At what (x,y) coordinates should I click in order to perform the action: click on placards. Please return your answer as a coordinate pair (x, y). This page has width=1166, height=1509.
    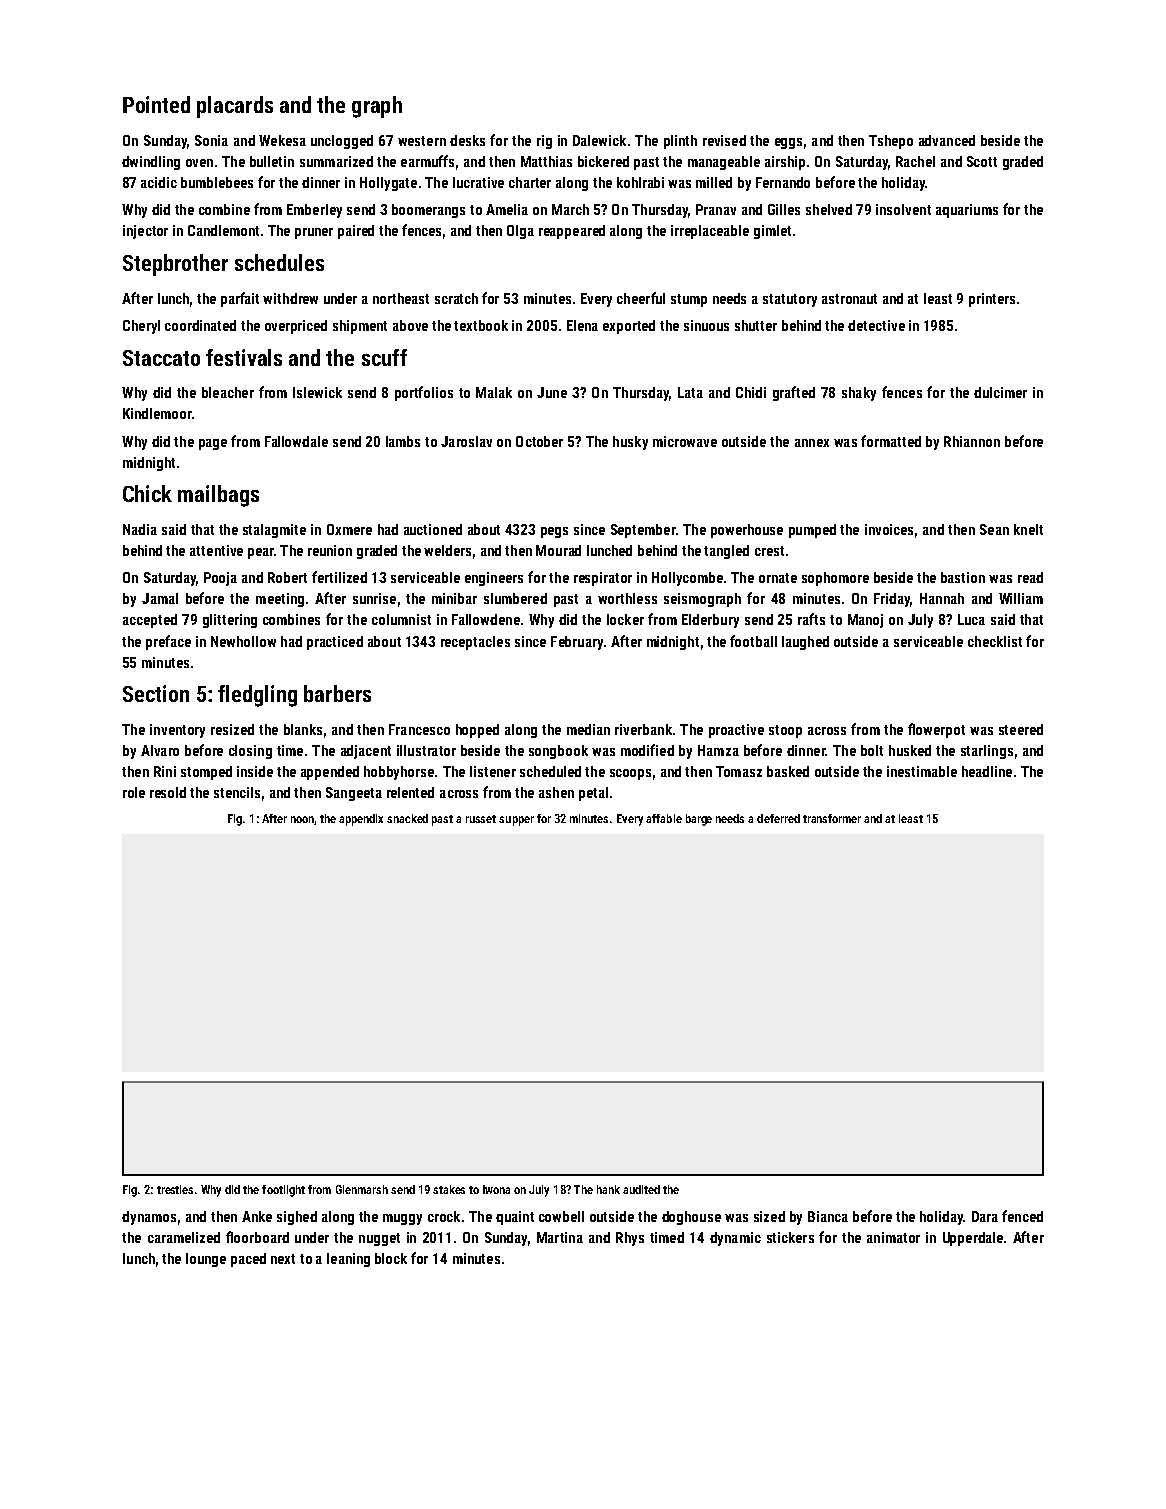
    Looking at the image, I should click on (235, 107).
